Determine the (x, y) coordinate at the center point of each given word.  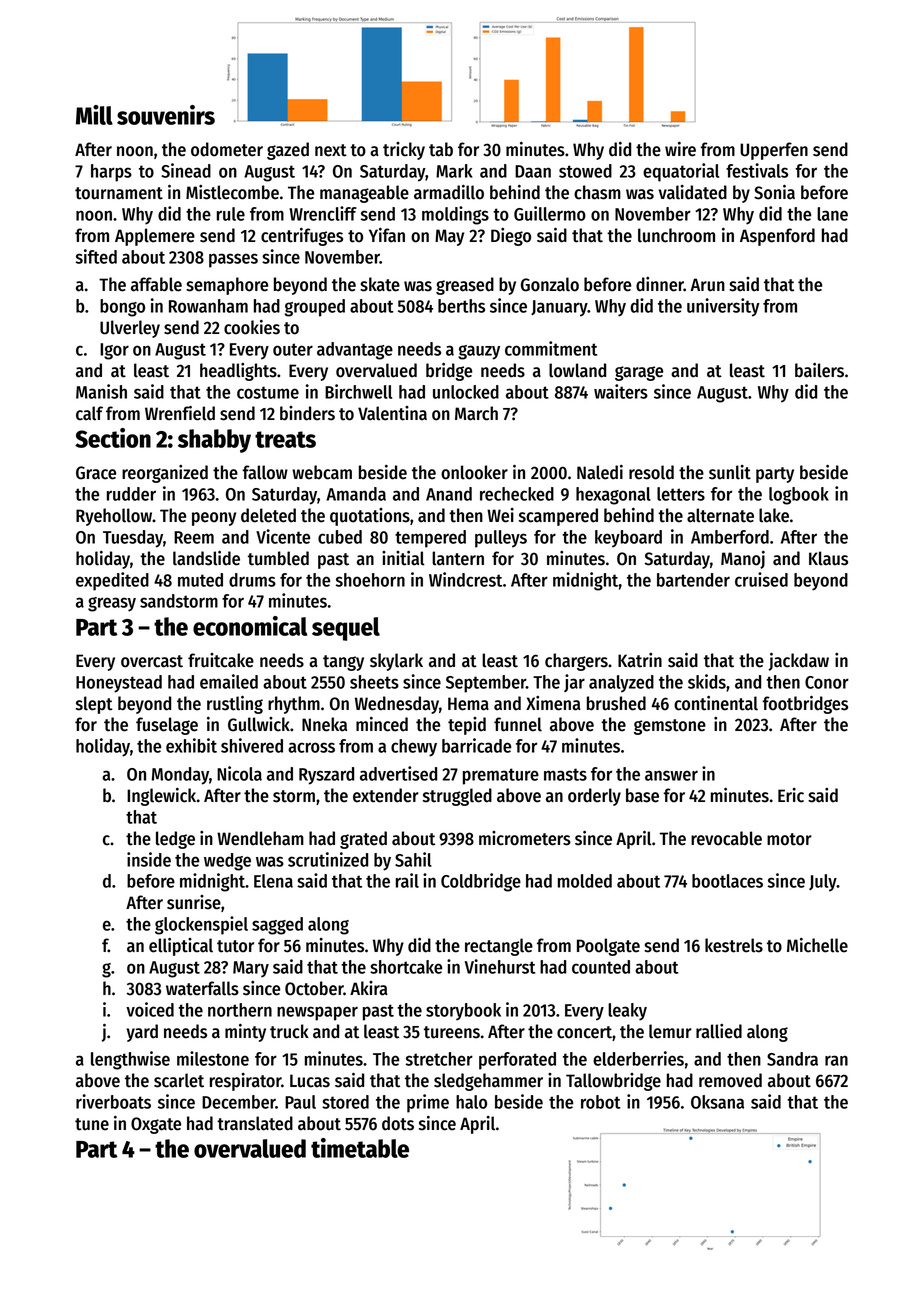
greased (465, 286)
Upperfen (774, 151)
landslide (206, 558)
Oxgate (156, 1125)
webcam (322, 472)
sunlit (730, 472)
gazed (288, 151)
